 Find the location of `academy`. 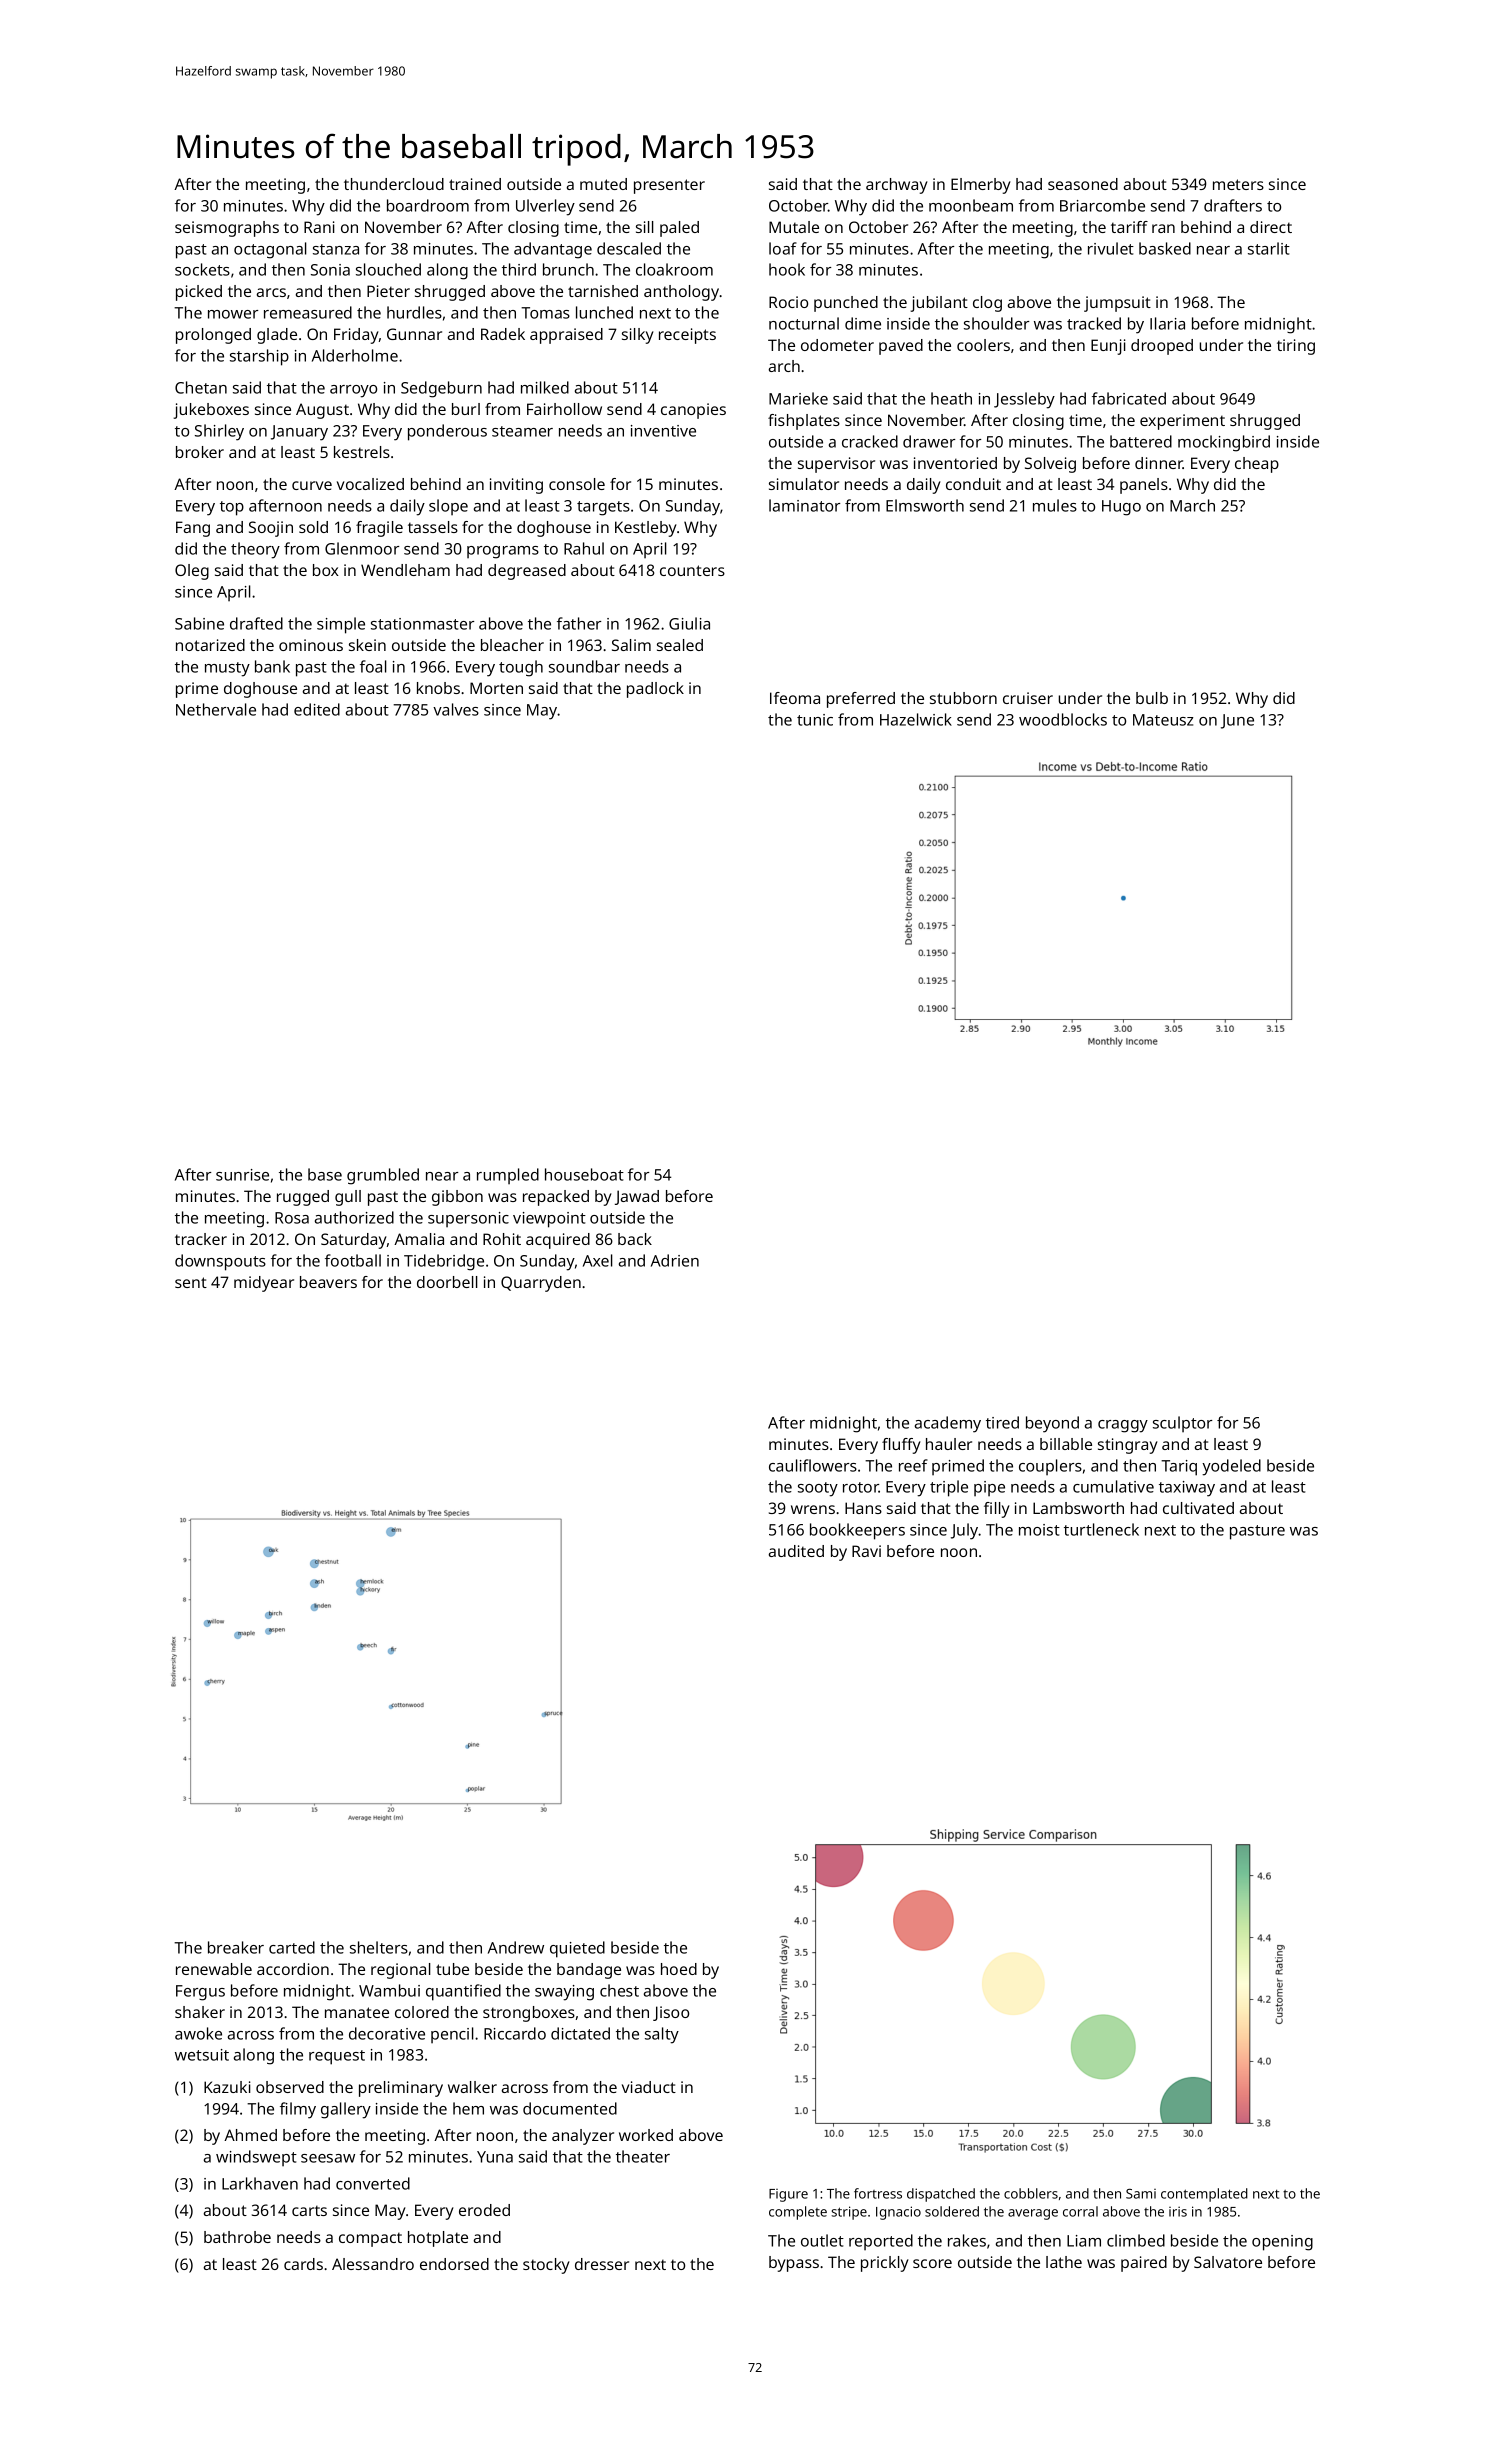

academy is located at coordinates (948, 1424).
